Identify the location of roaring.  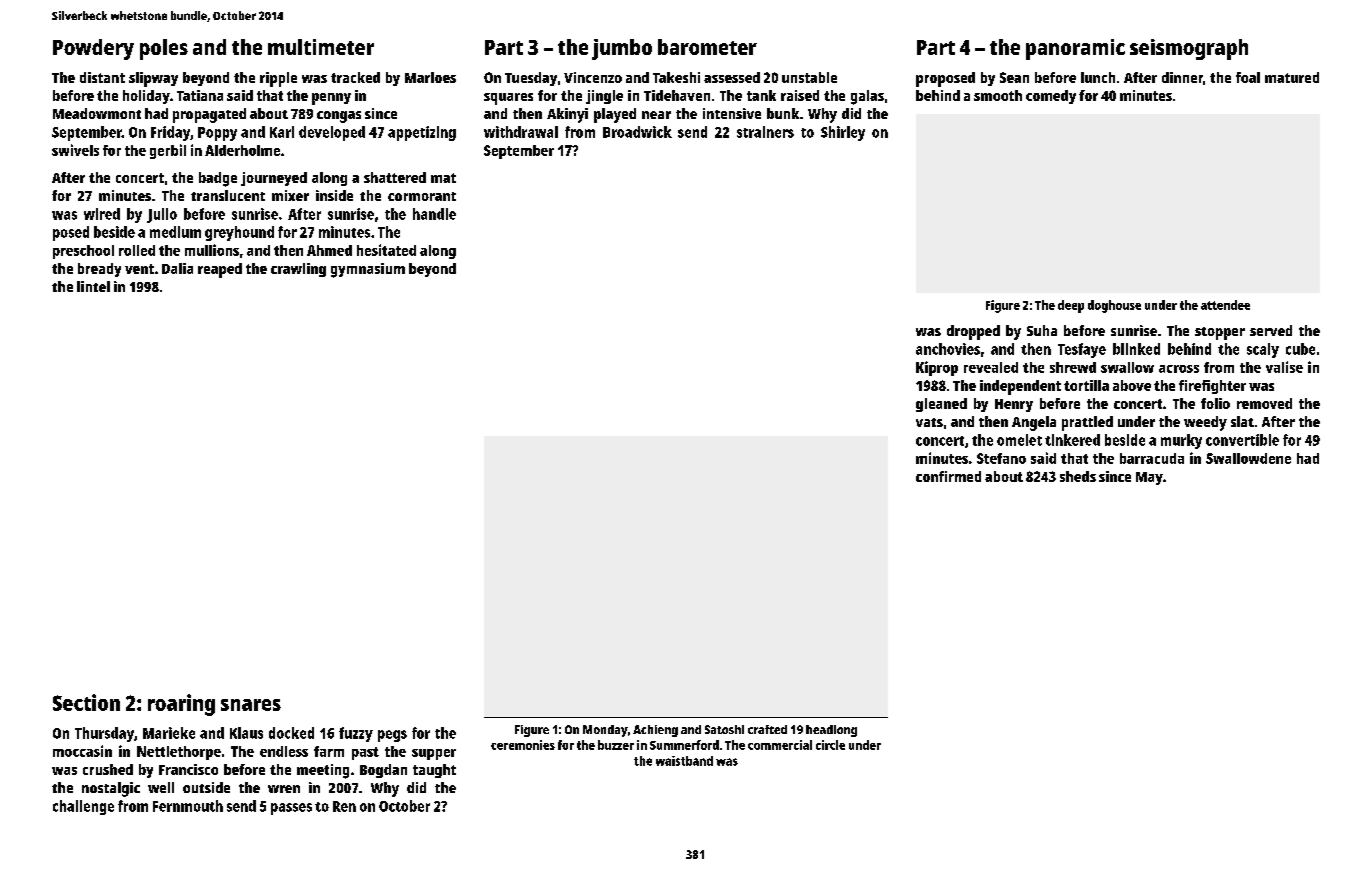
(181, 705).
